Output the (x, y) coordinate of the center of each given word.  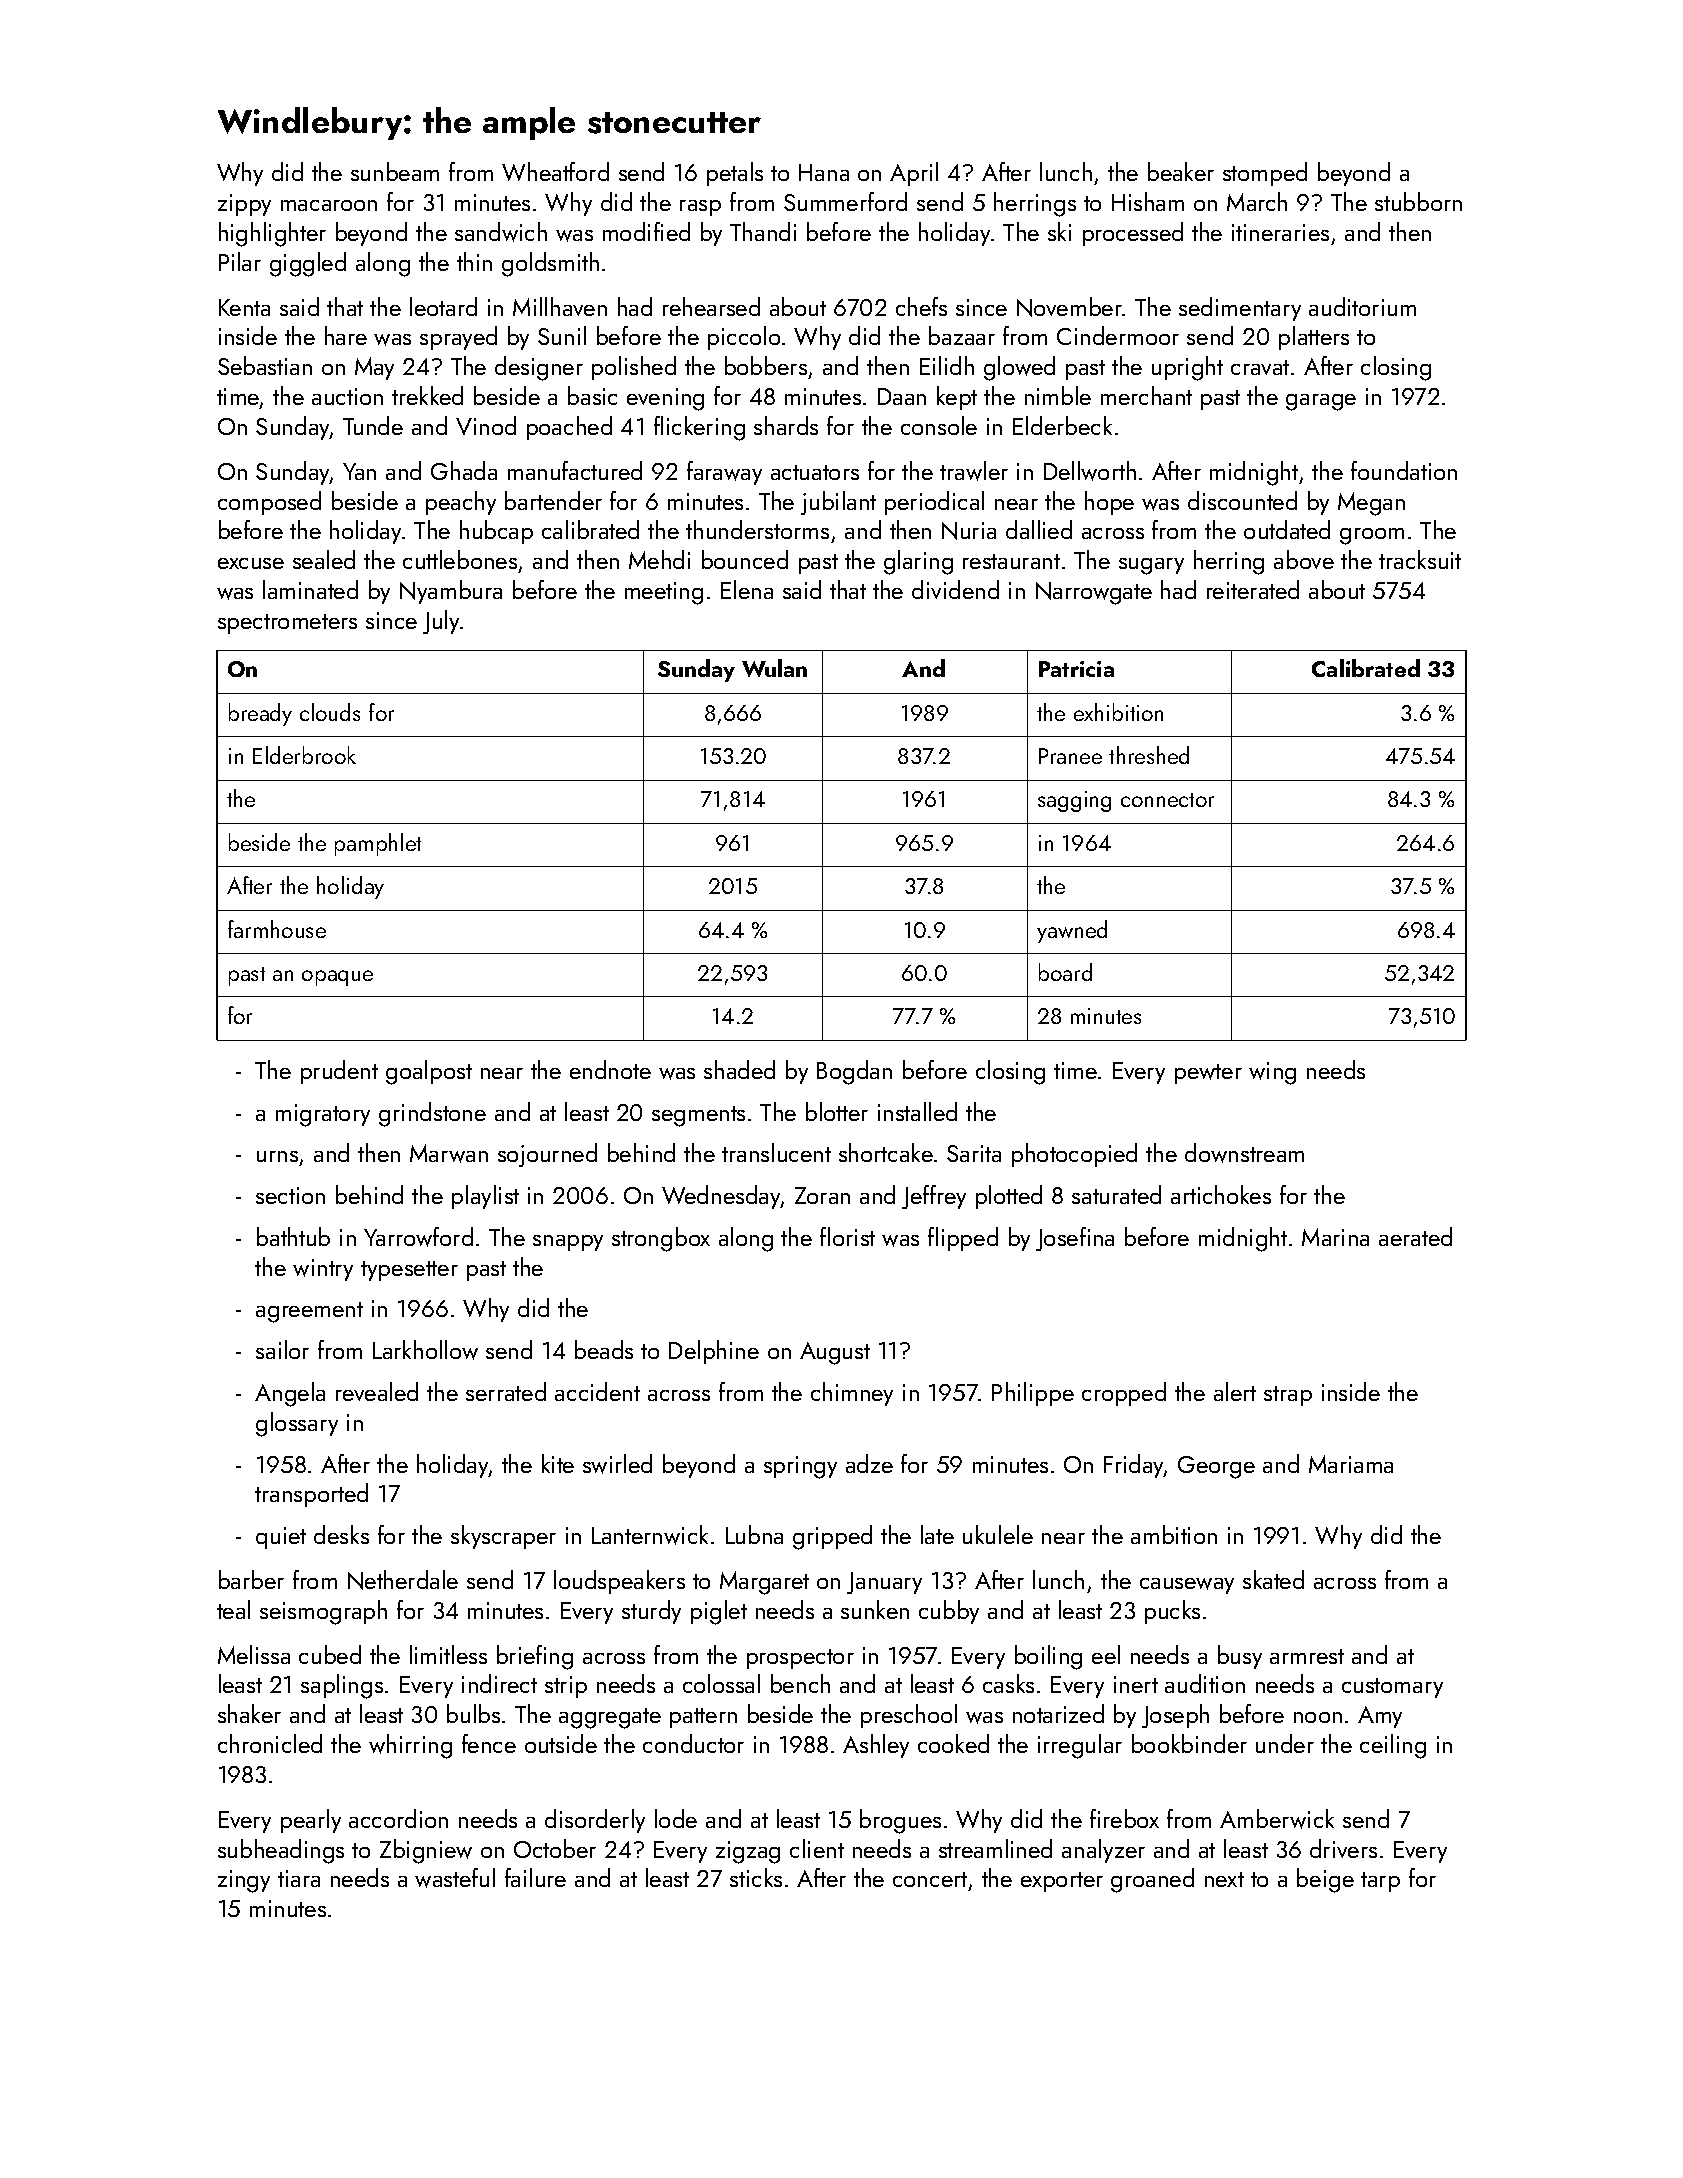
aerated (1415, 1236)
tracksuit (1420, 559)
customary (1392, 1688)
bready (260, 714)
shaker (249, 1713)
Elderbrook (304, 755)
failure (535, 1877)
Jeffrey (934, 1197)
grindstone (432, 1114)
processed (1133, 234)
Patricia (1076, 669)
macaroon (329, 205)
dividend (955, 589)
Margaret (764, 1583)
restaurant (1011, 561)
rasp (700, 208)
